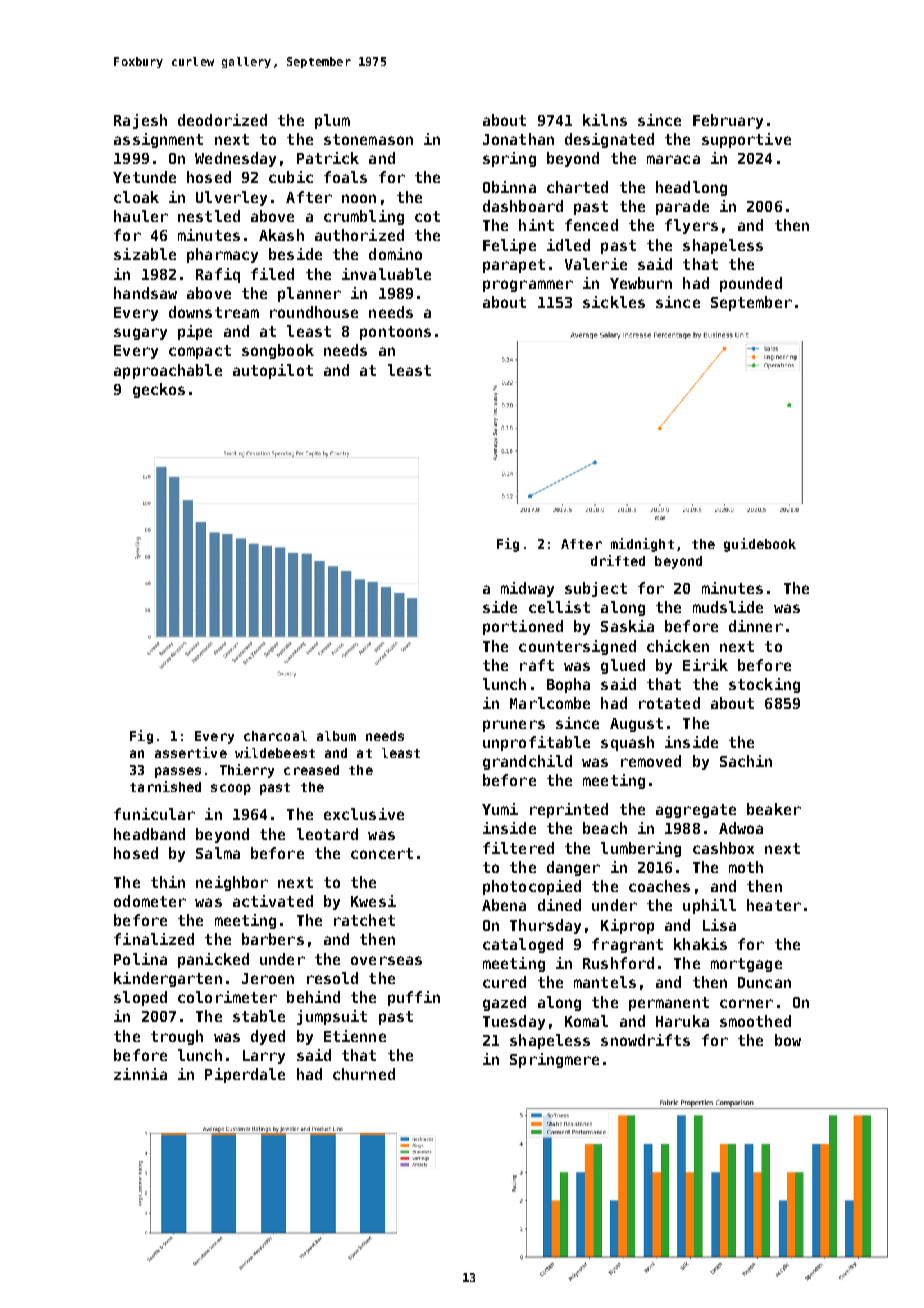 The image size is (924, 1308). I want to click on coaches, so click(659, 886).
